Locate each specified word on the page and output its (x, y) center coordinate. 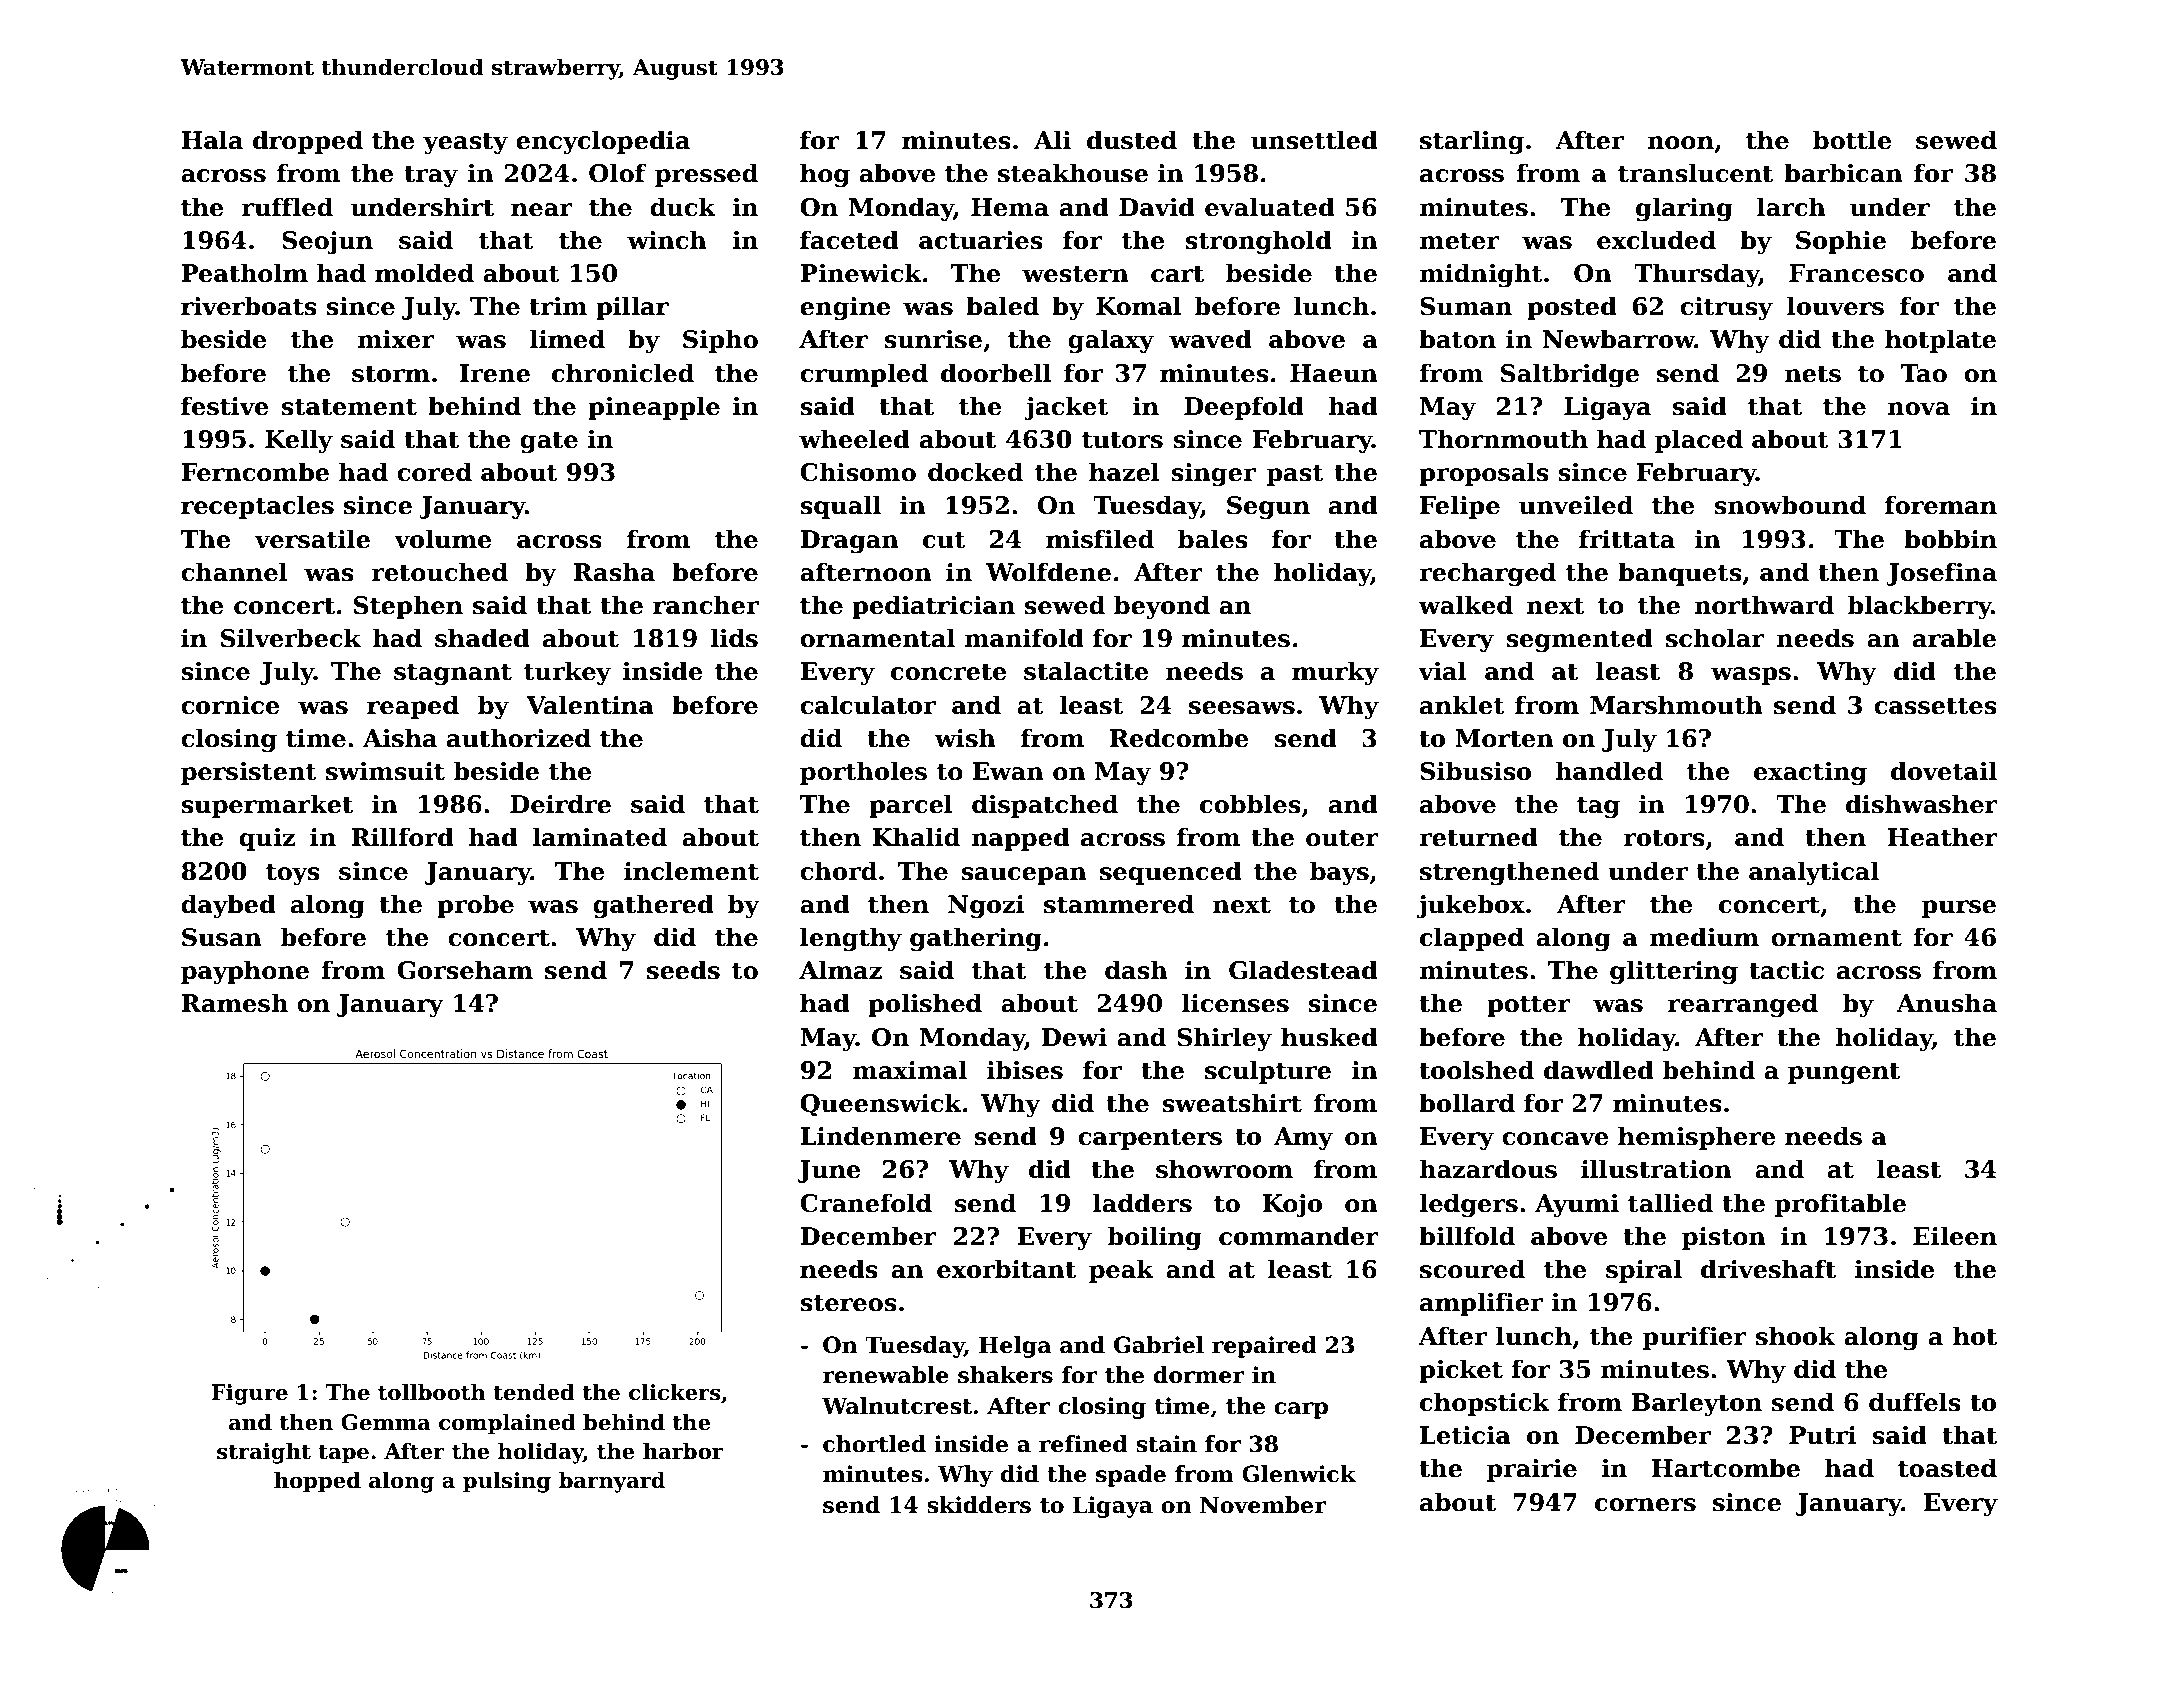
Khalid (916, 837)
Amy (1303, 1139)
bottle (1852, 140)
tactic (1786, 970)
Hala (212, 140)
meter (1459, 241)
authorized (519, 738)
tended (534, 1392)
